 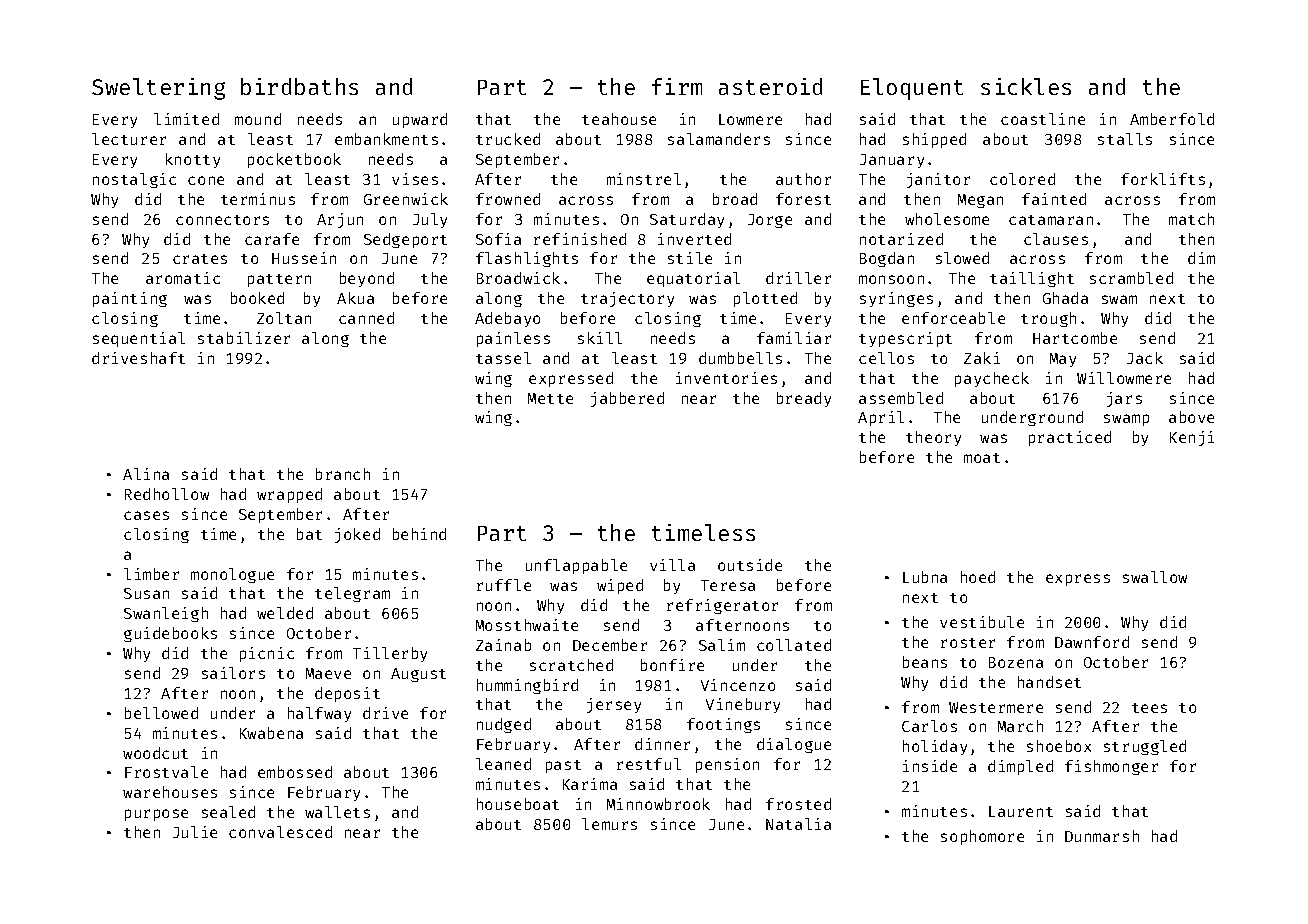 I want to click on welded, so click(x=285, y=613).
